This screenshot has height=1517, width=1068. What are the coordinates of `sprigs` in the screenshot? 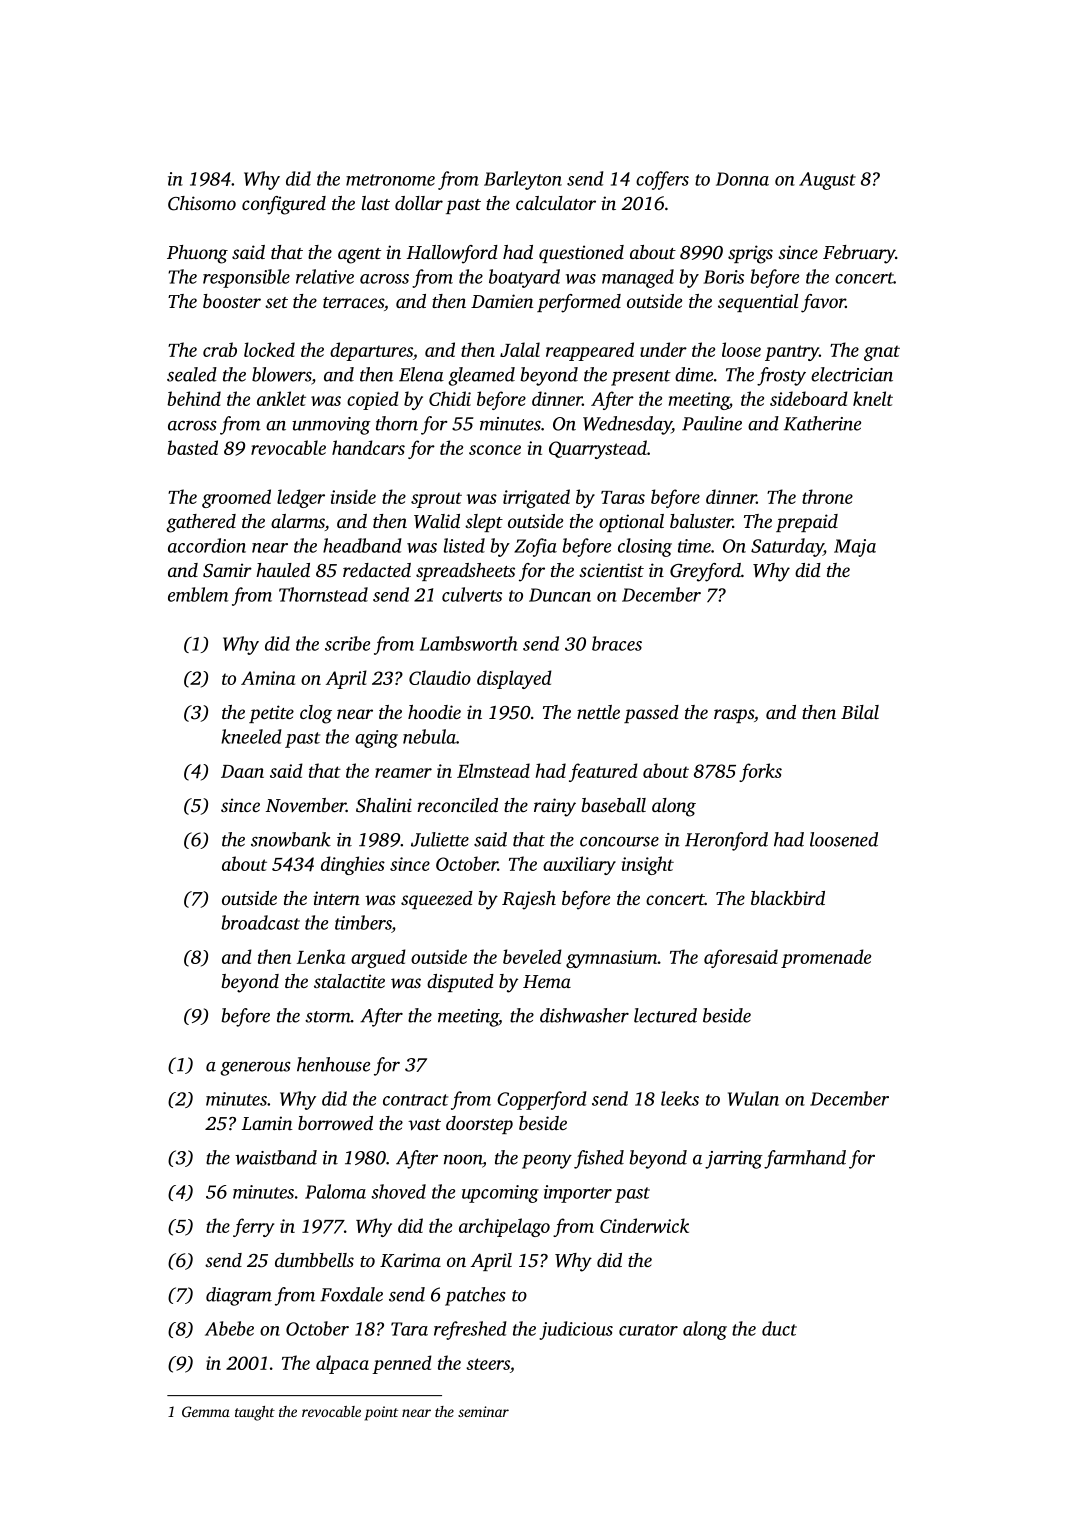 It's located at (750, 254).
